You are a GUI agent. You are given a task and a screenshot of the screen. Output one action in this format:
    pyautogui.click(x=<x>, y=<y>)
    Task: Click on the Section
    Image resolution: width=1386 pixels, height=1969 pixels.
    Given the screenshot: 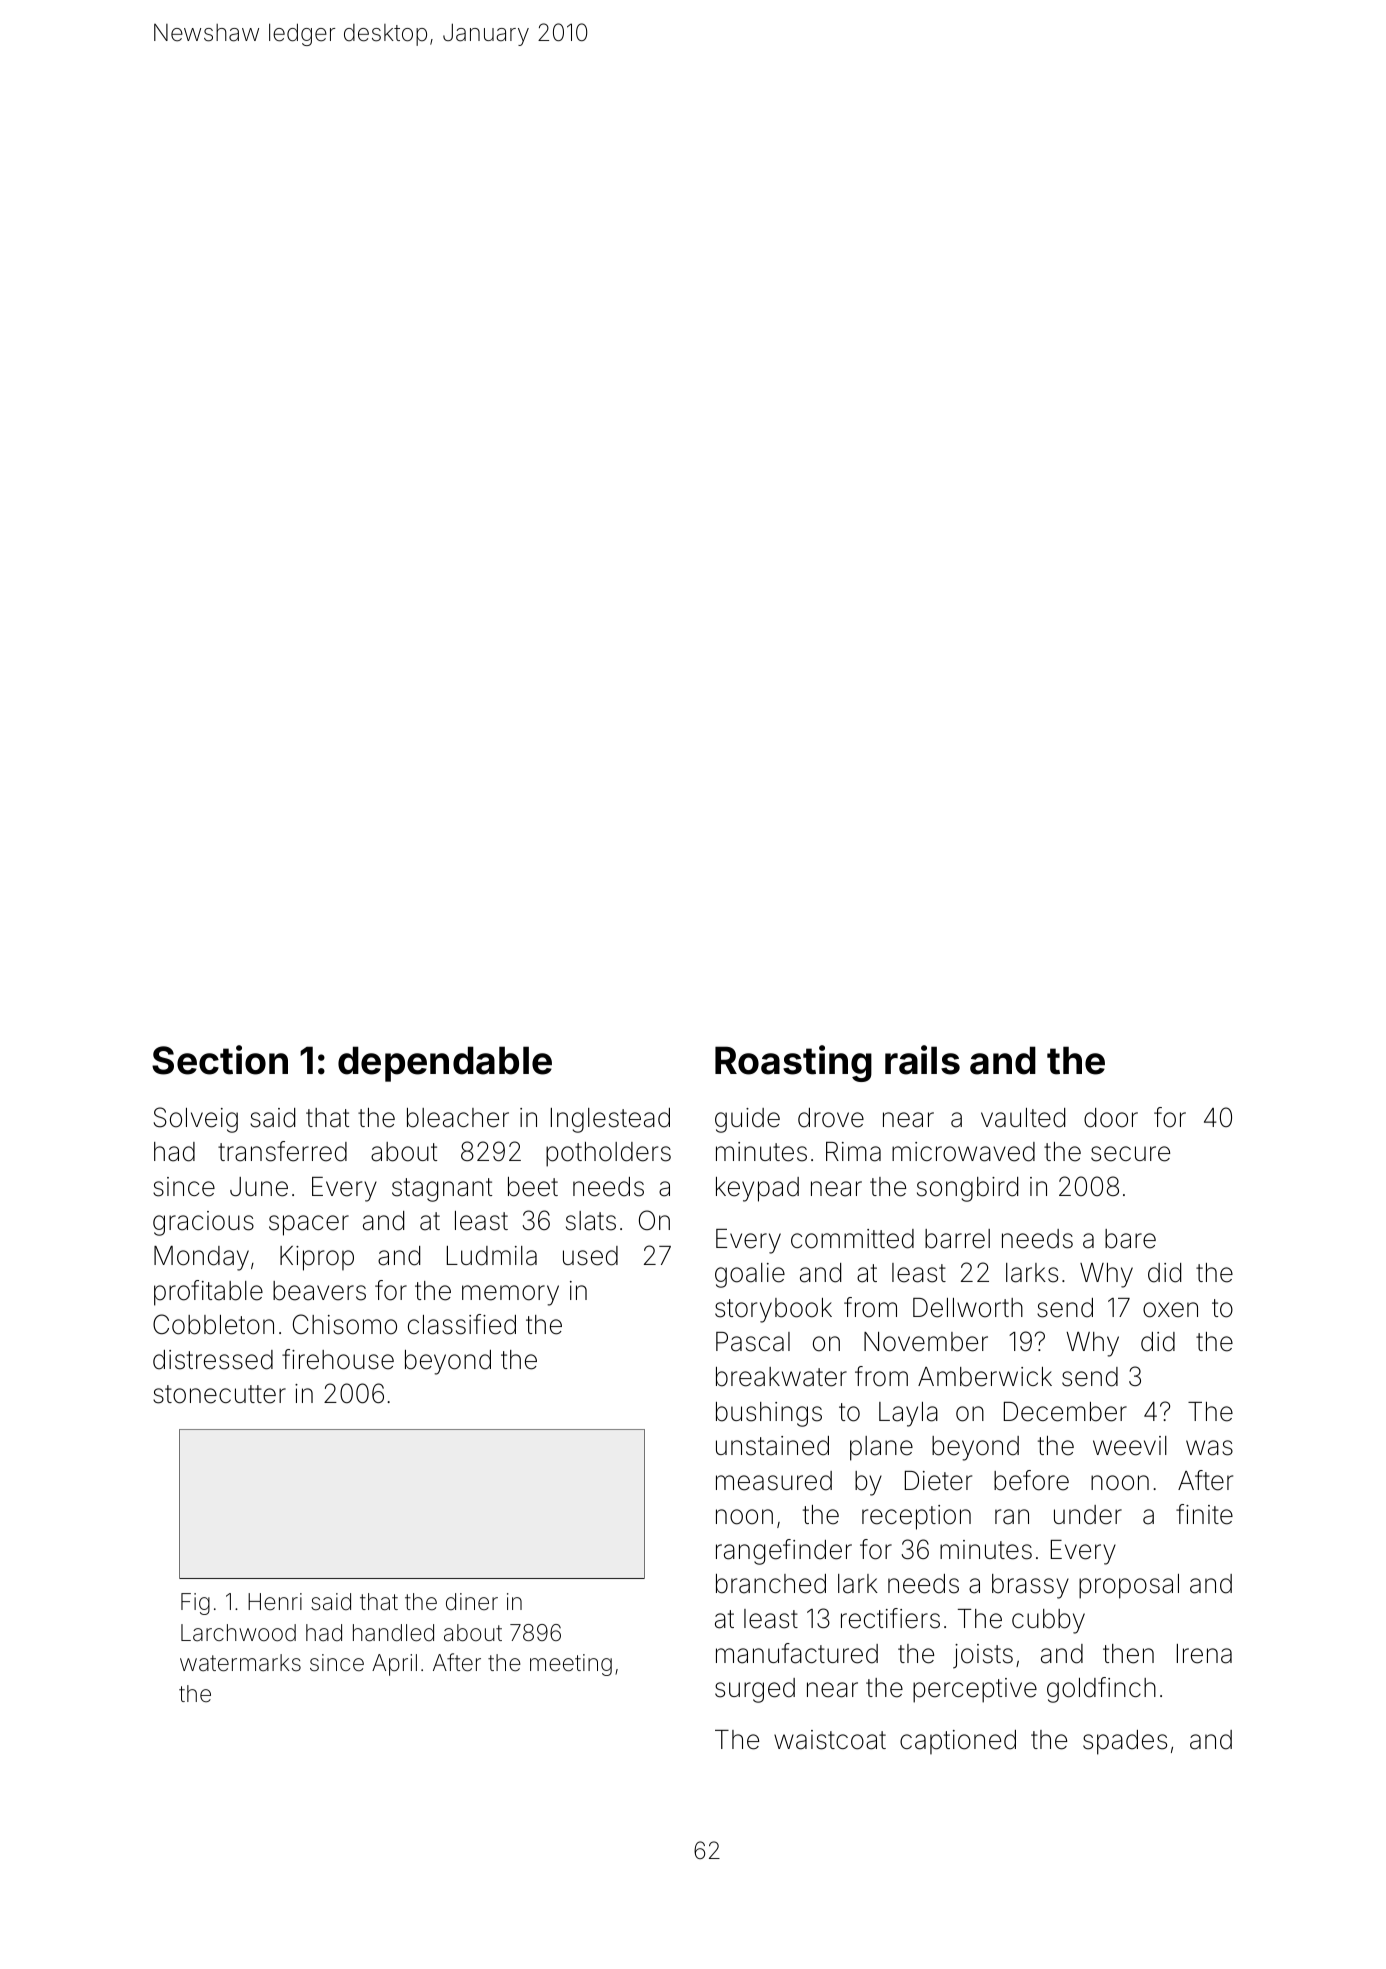 What is the action you would take?
    pyautogui.click(x=220, y=1060)
